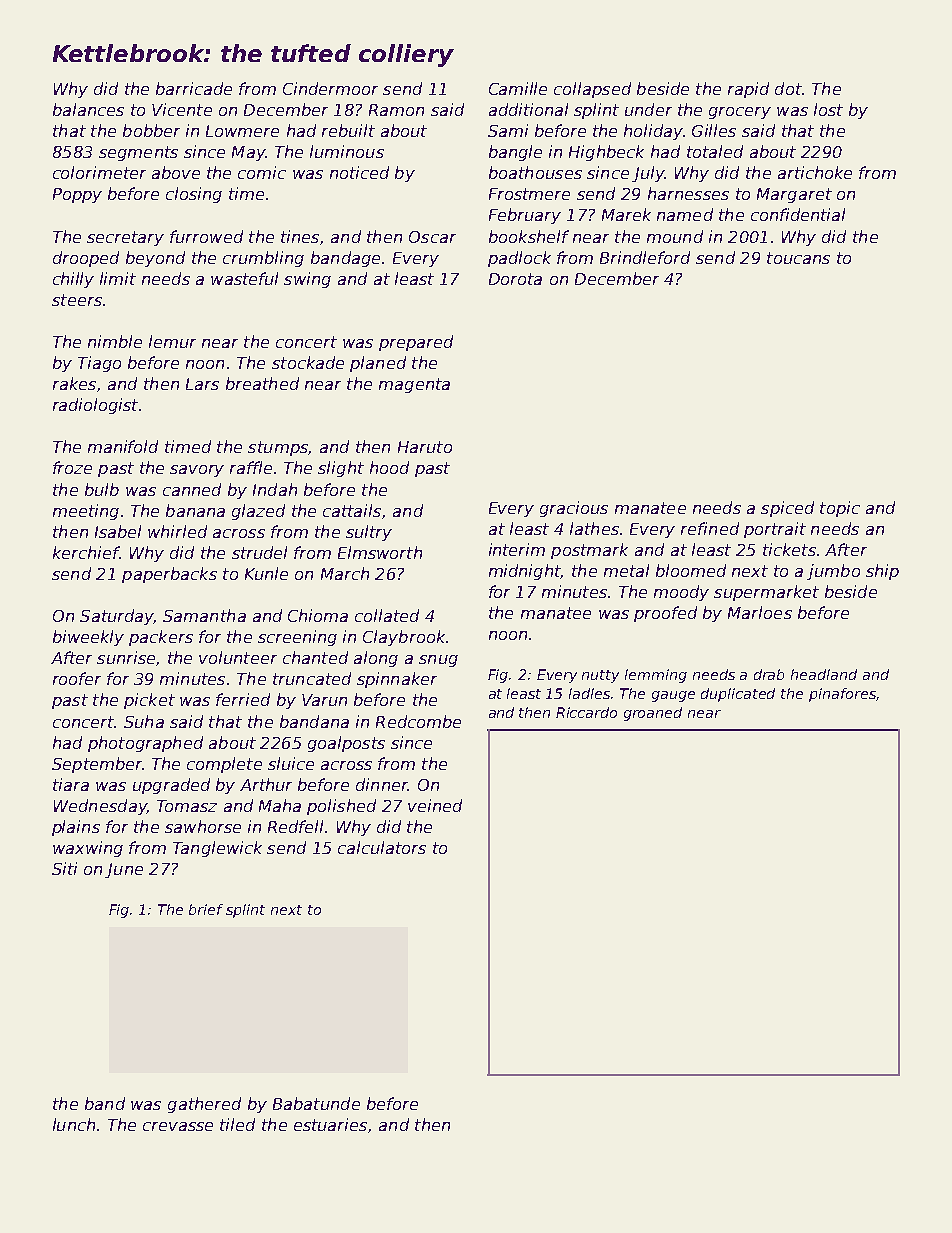 This screenshot has width=952, height=1233. What do you see at coordinates (206, 909) in the screenshot?
I see `brief` at bounding box center [206, 909].
